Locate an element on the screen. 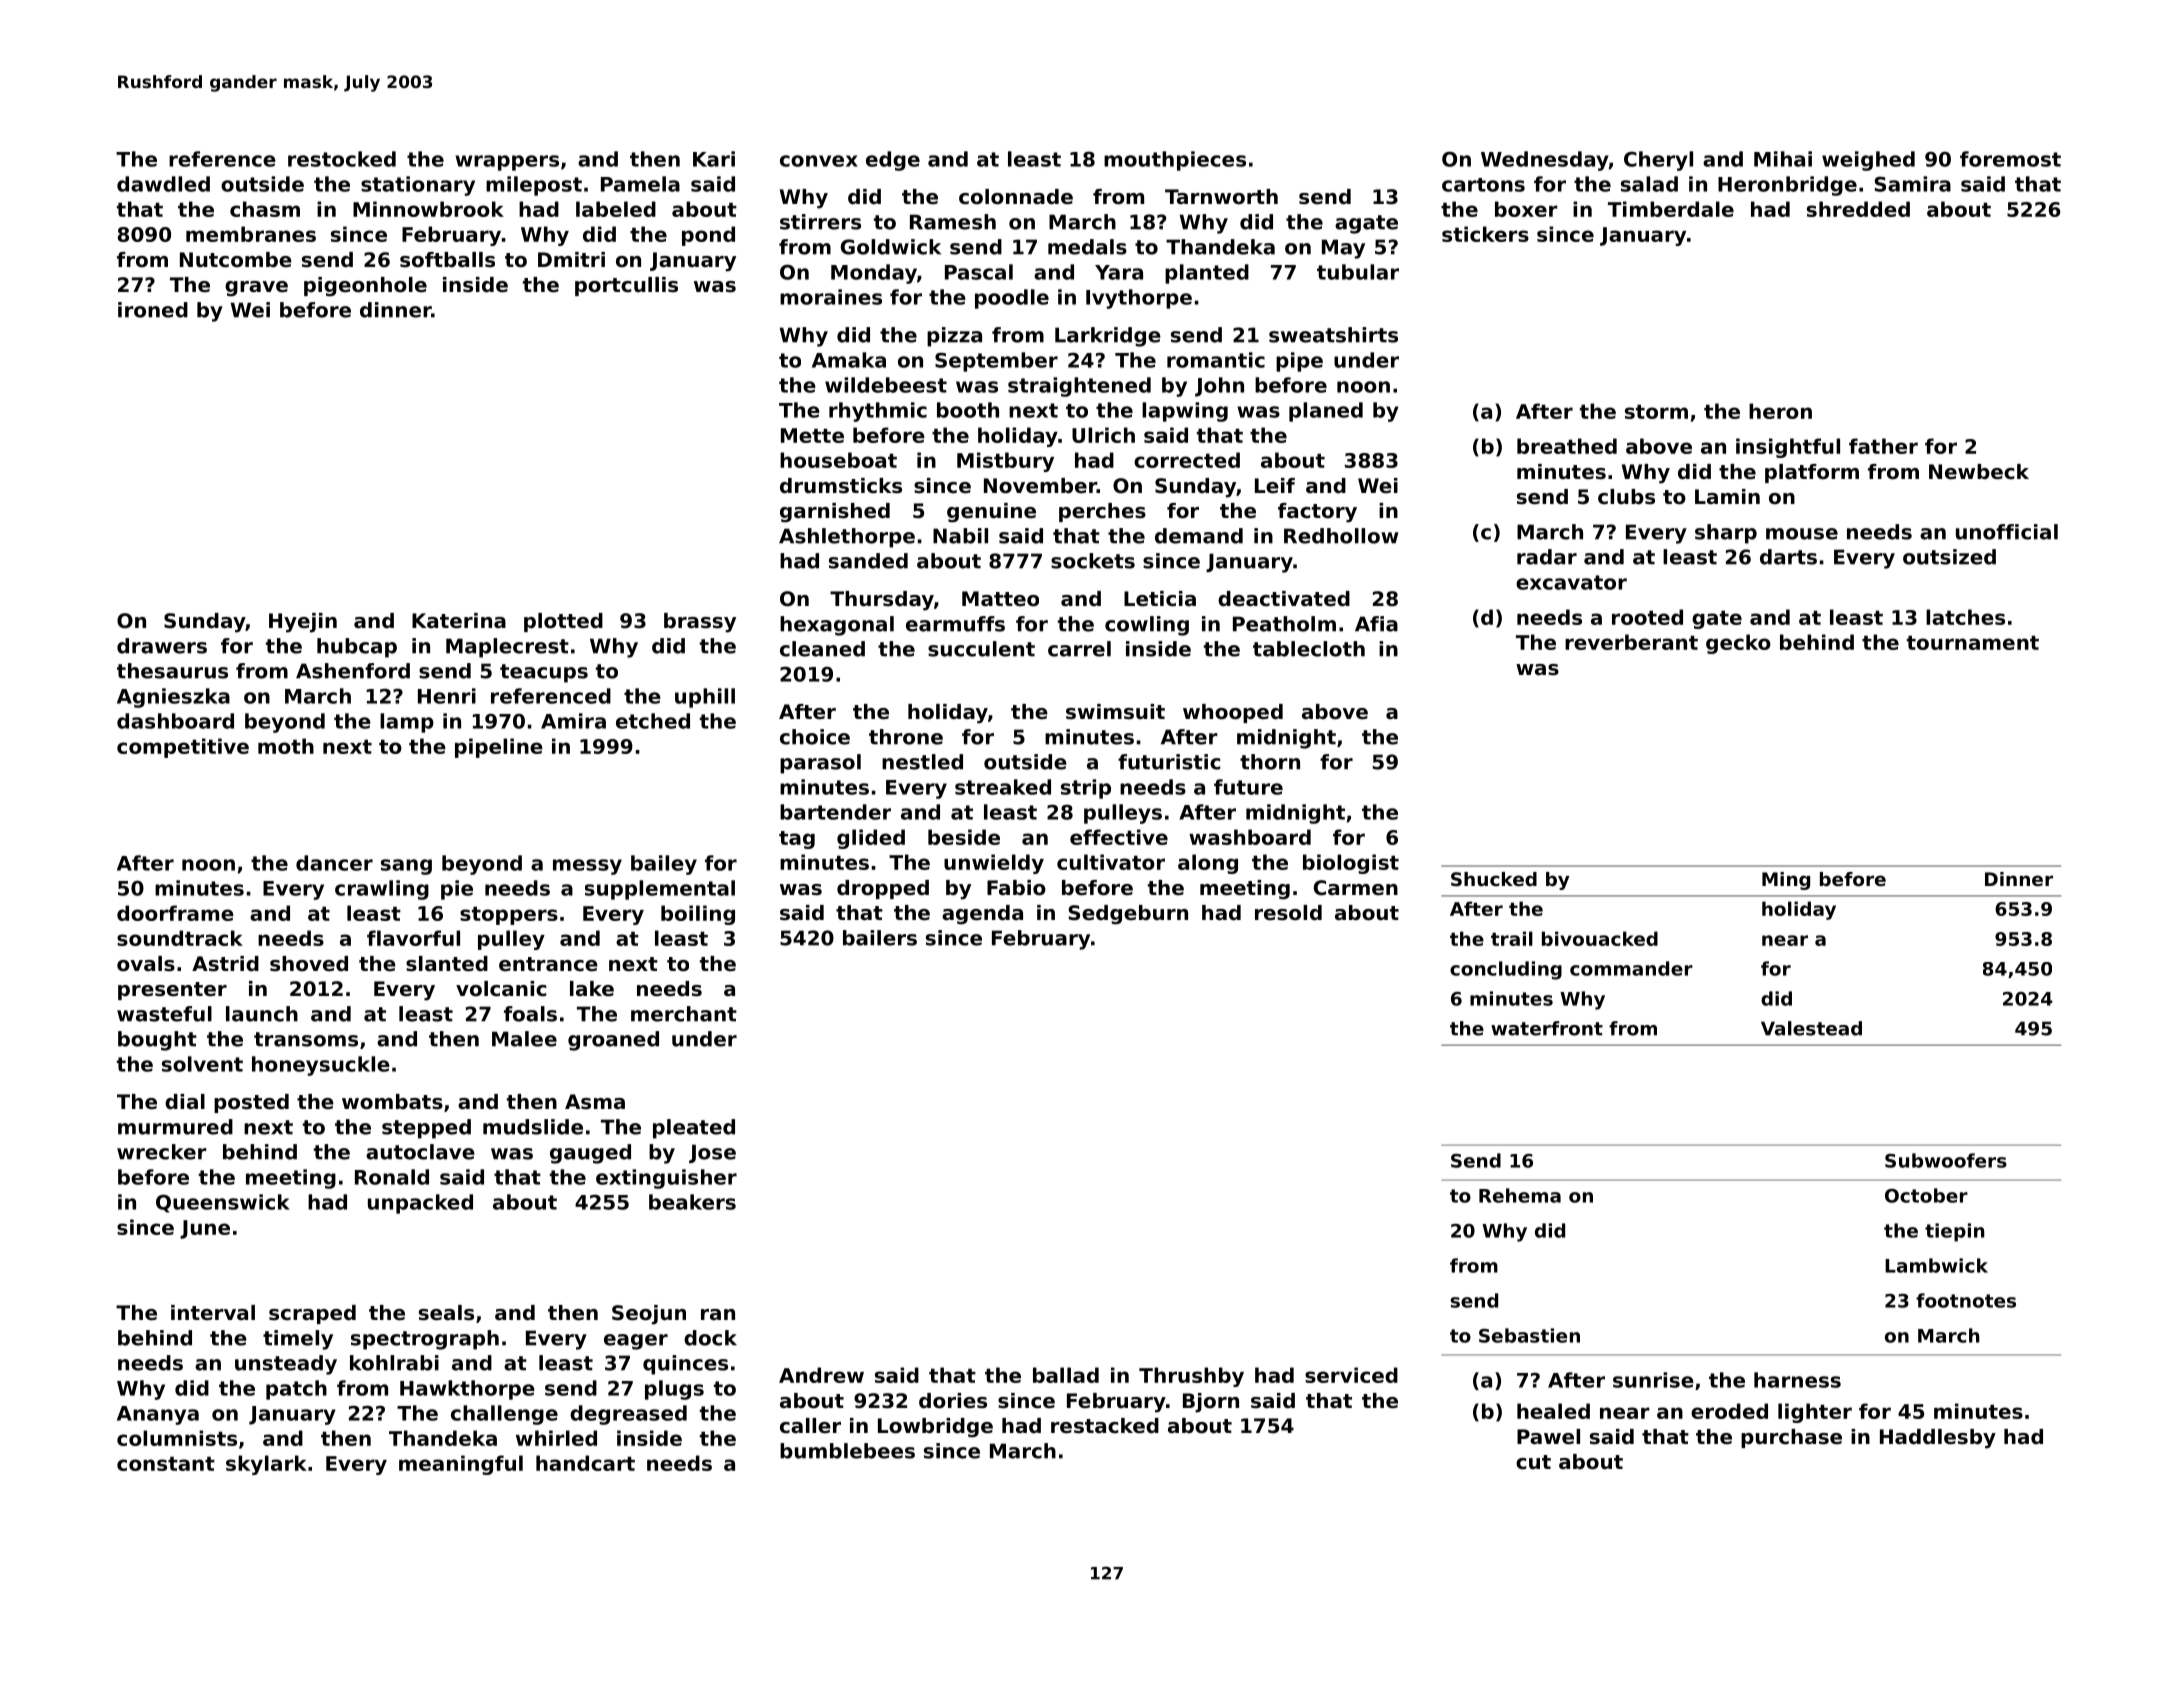 The image size is (2178, 1683). pizza is located at coordinates (954, 337).
